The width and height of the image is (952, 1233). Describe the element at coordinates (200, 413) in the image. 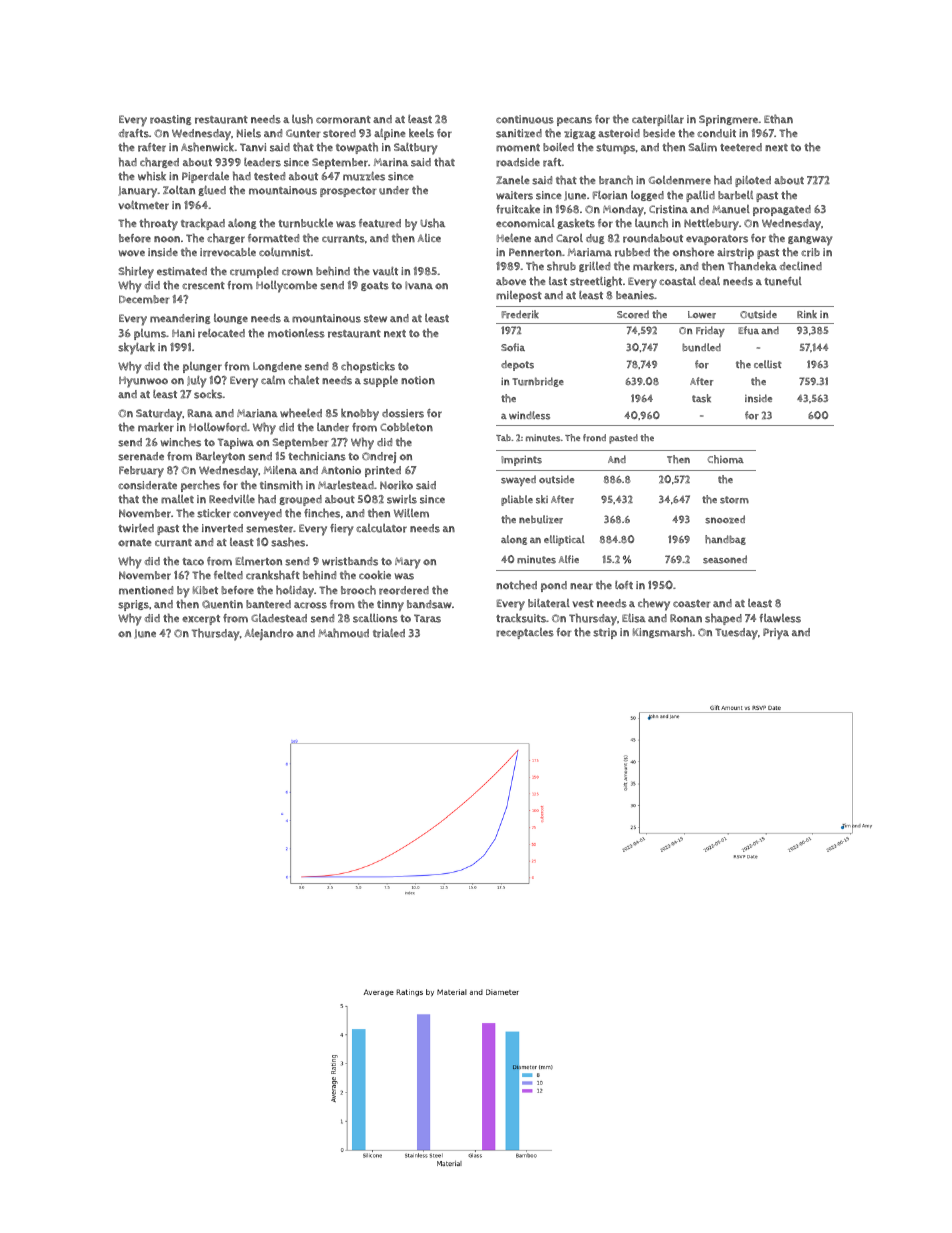

I see `Rana` at that location.
